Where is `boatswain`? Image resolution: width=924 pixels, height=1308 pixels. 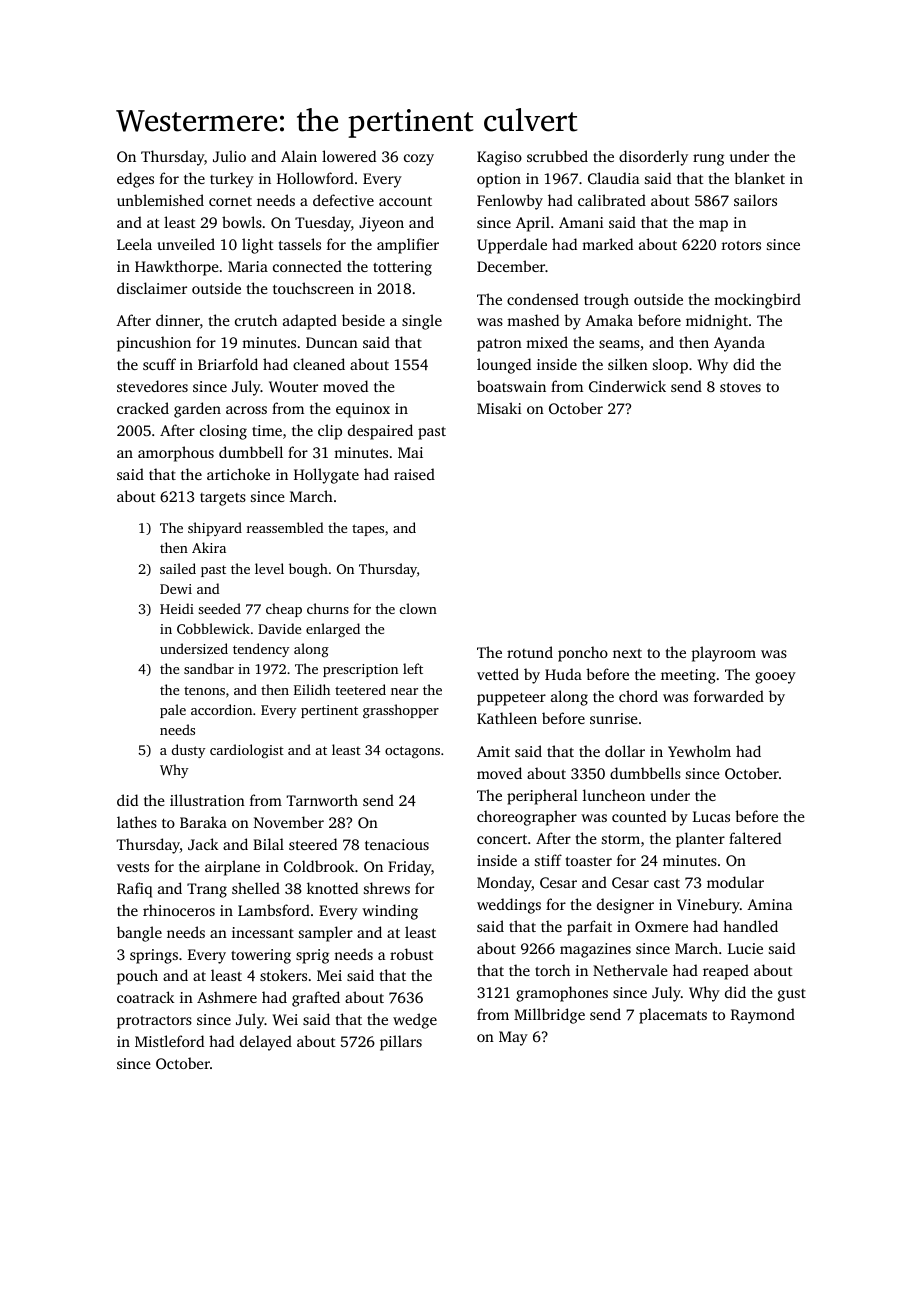 boatswain is located at coordinates (511, 386).
